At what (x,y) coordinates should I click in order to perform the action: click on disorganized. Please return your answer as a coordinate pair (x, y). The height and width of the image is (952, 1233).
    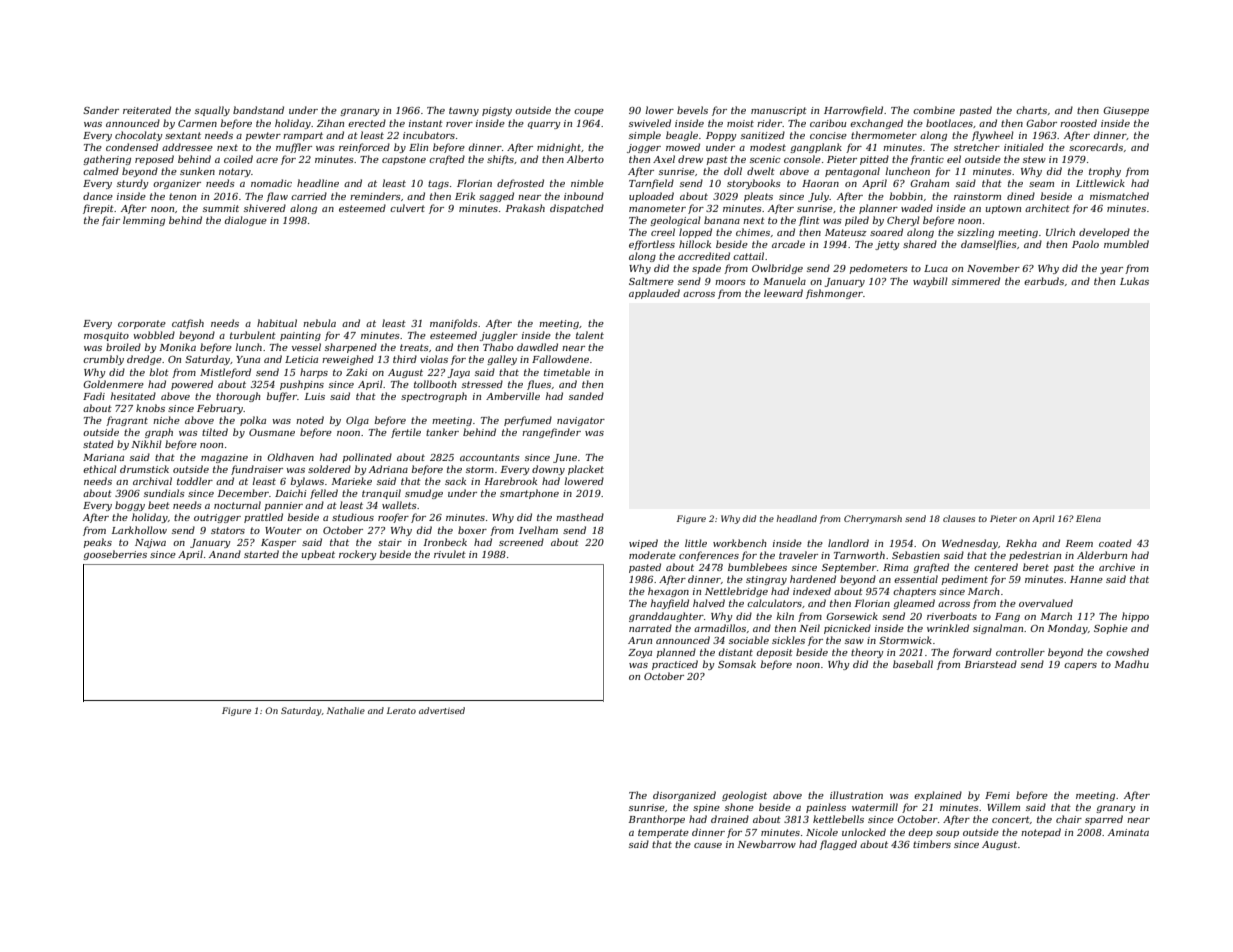
    Looking at the image, I should click on (684, 796).
